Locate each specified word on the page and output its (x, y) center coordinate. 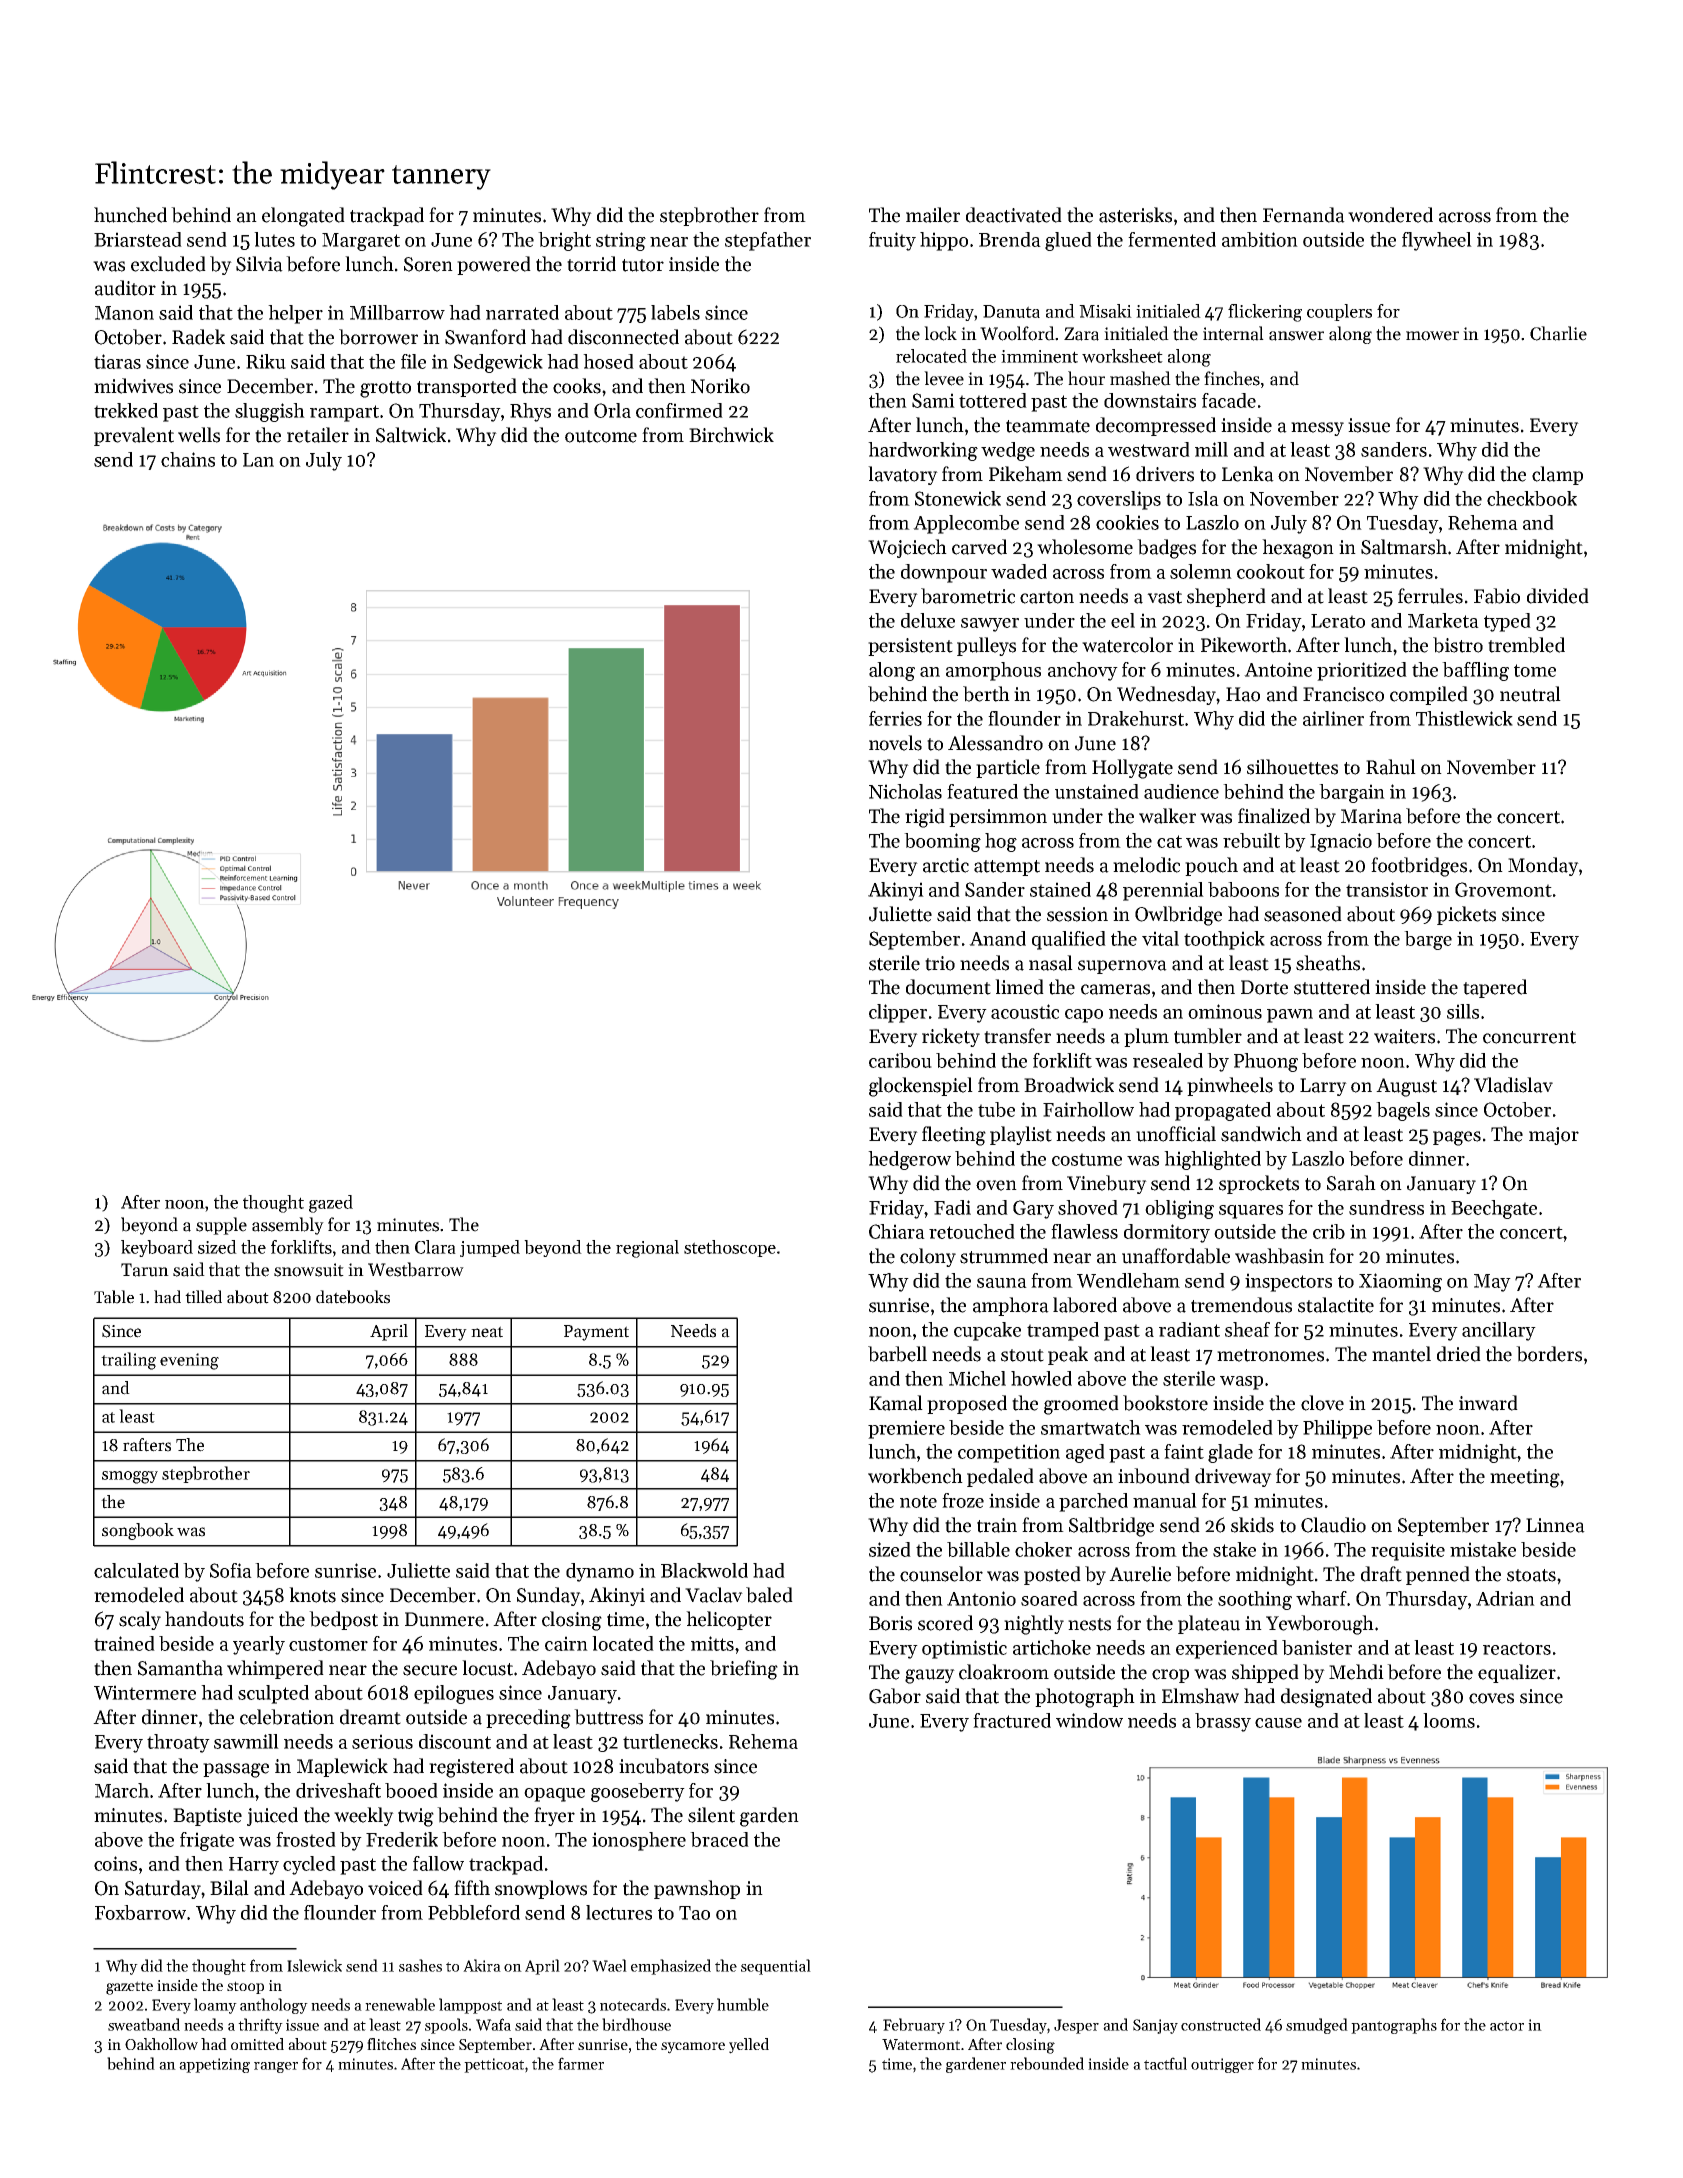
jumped (490, 1248)
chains (188, 459)
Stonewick (958, 498)
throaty (178, 1743)
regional (647, 1249)
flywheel (1437, 241)
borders (1549, 1354)
